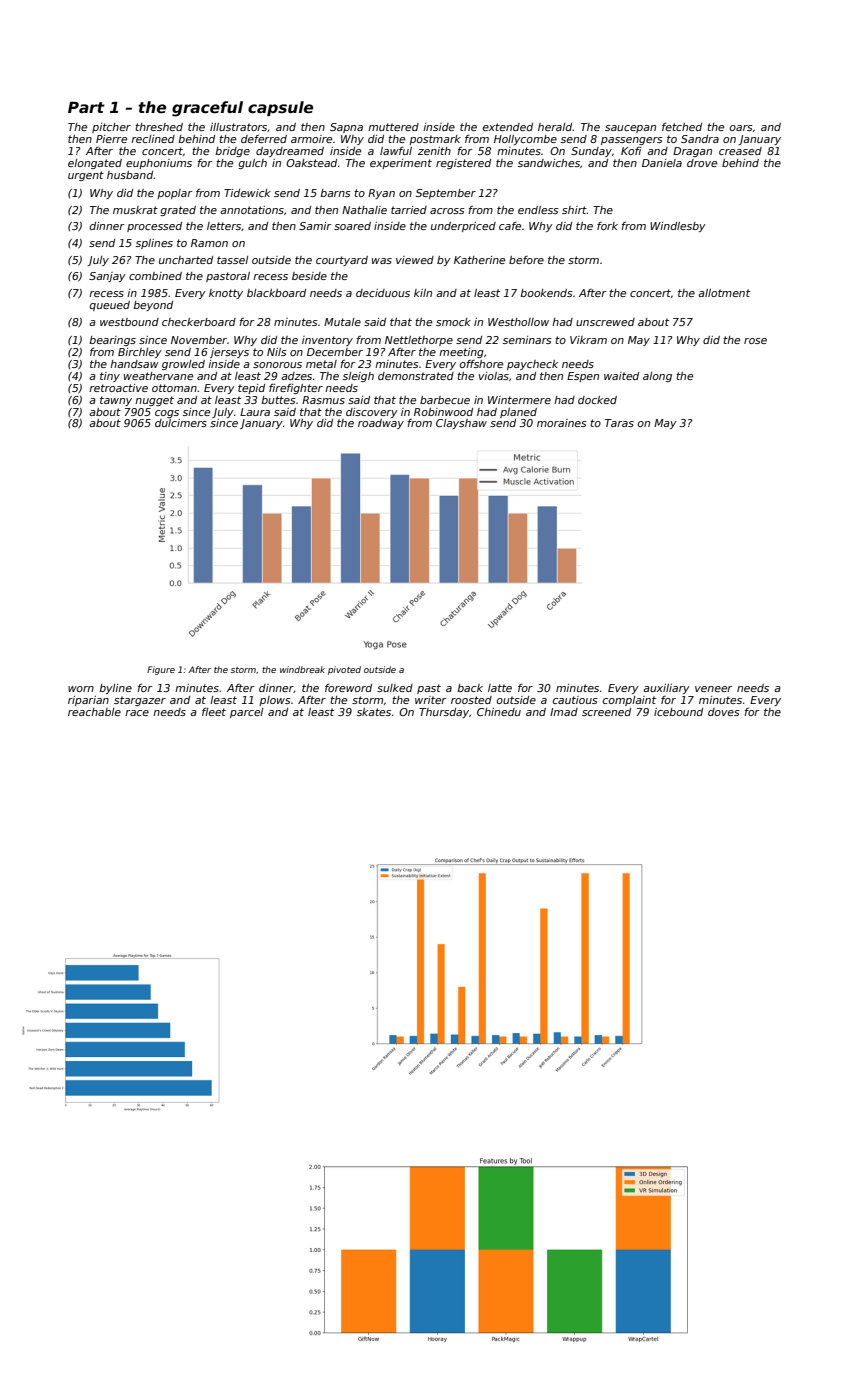 This page has width=849, height=1400. I want to click on lawful, so click(396, 151).
